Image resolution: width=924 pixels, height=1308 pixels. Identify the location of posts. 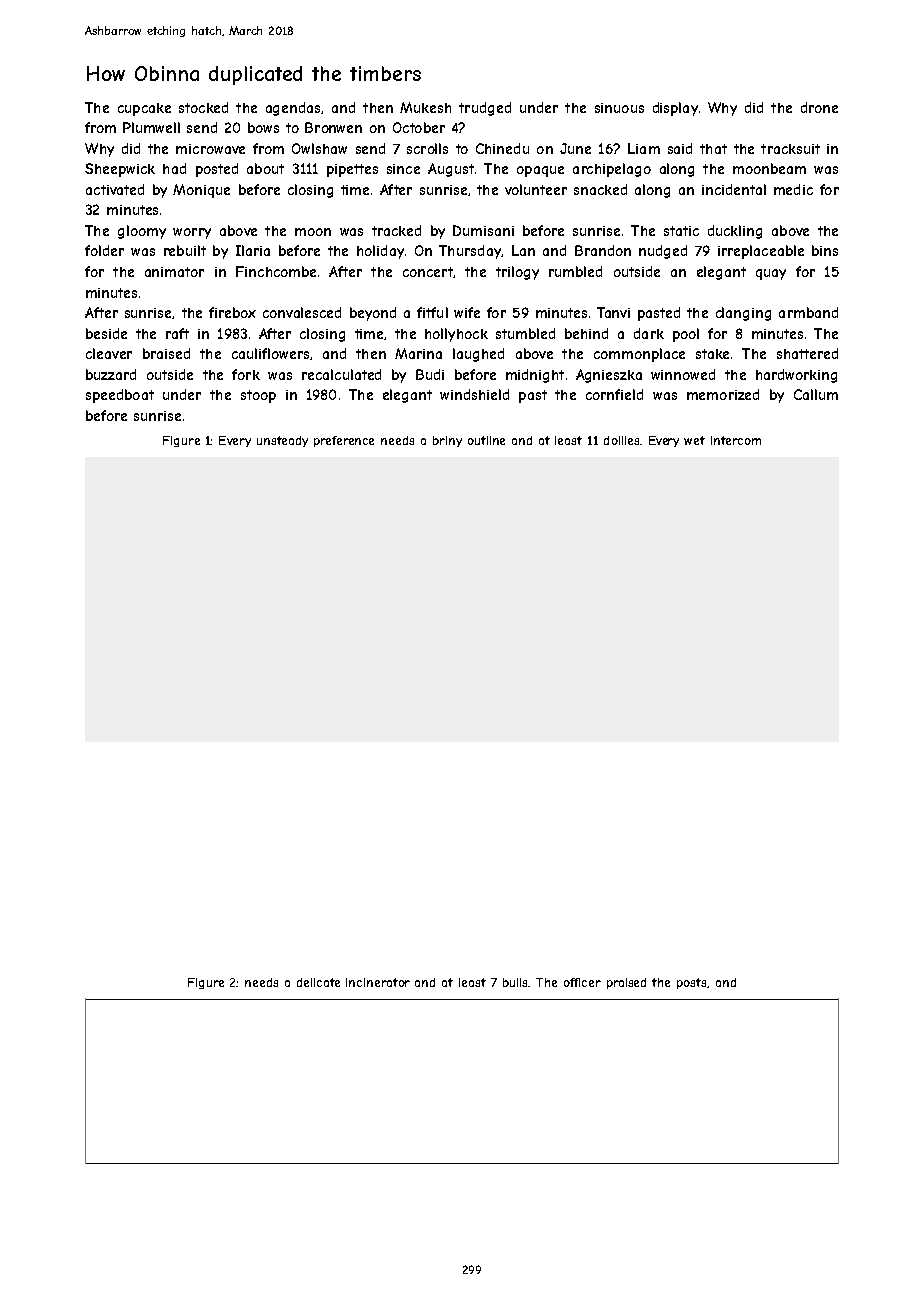
(692, 983).
